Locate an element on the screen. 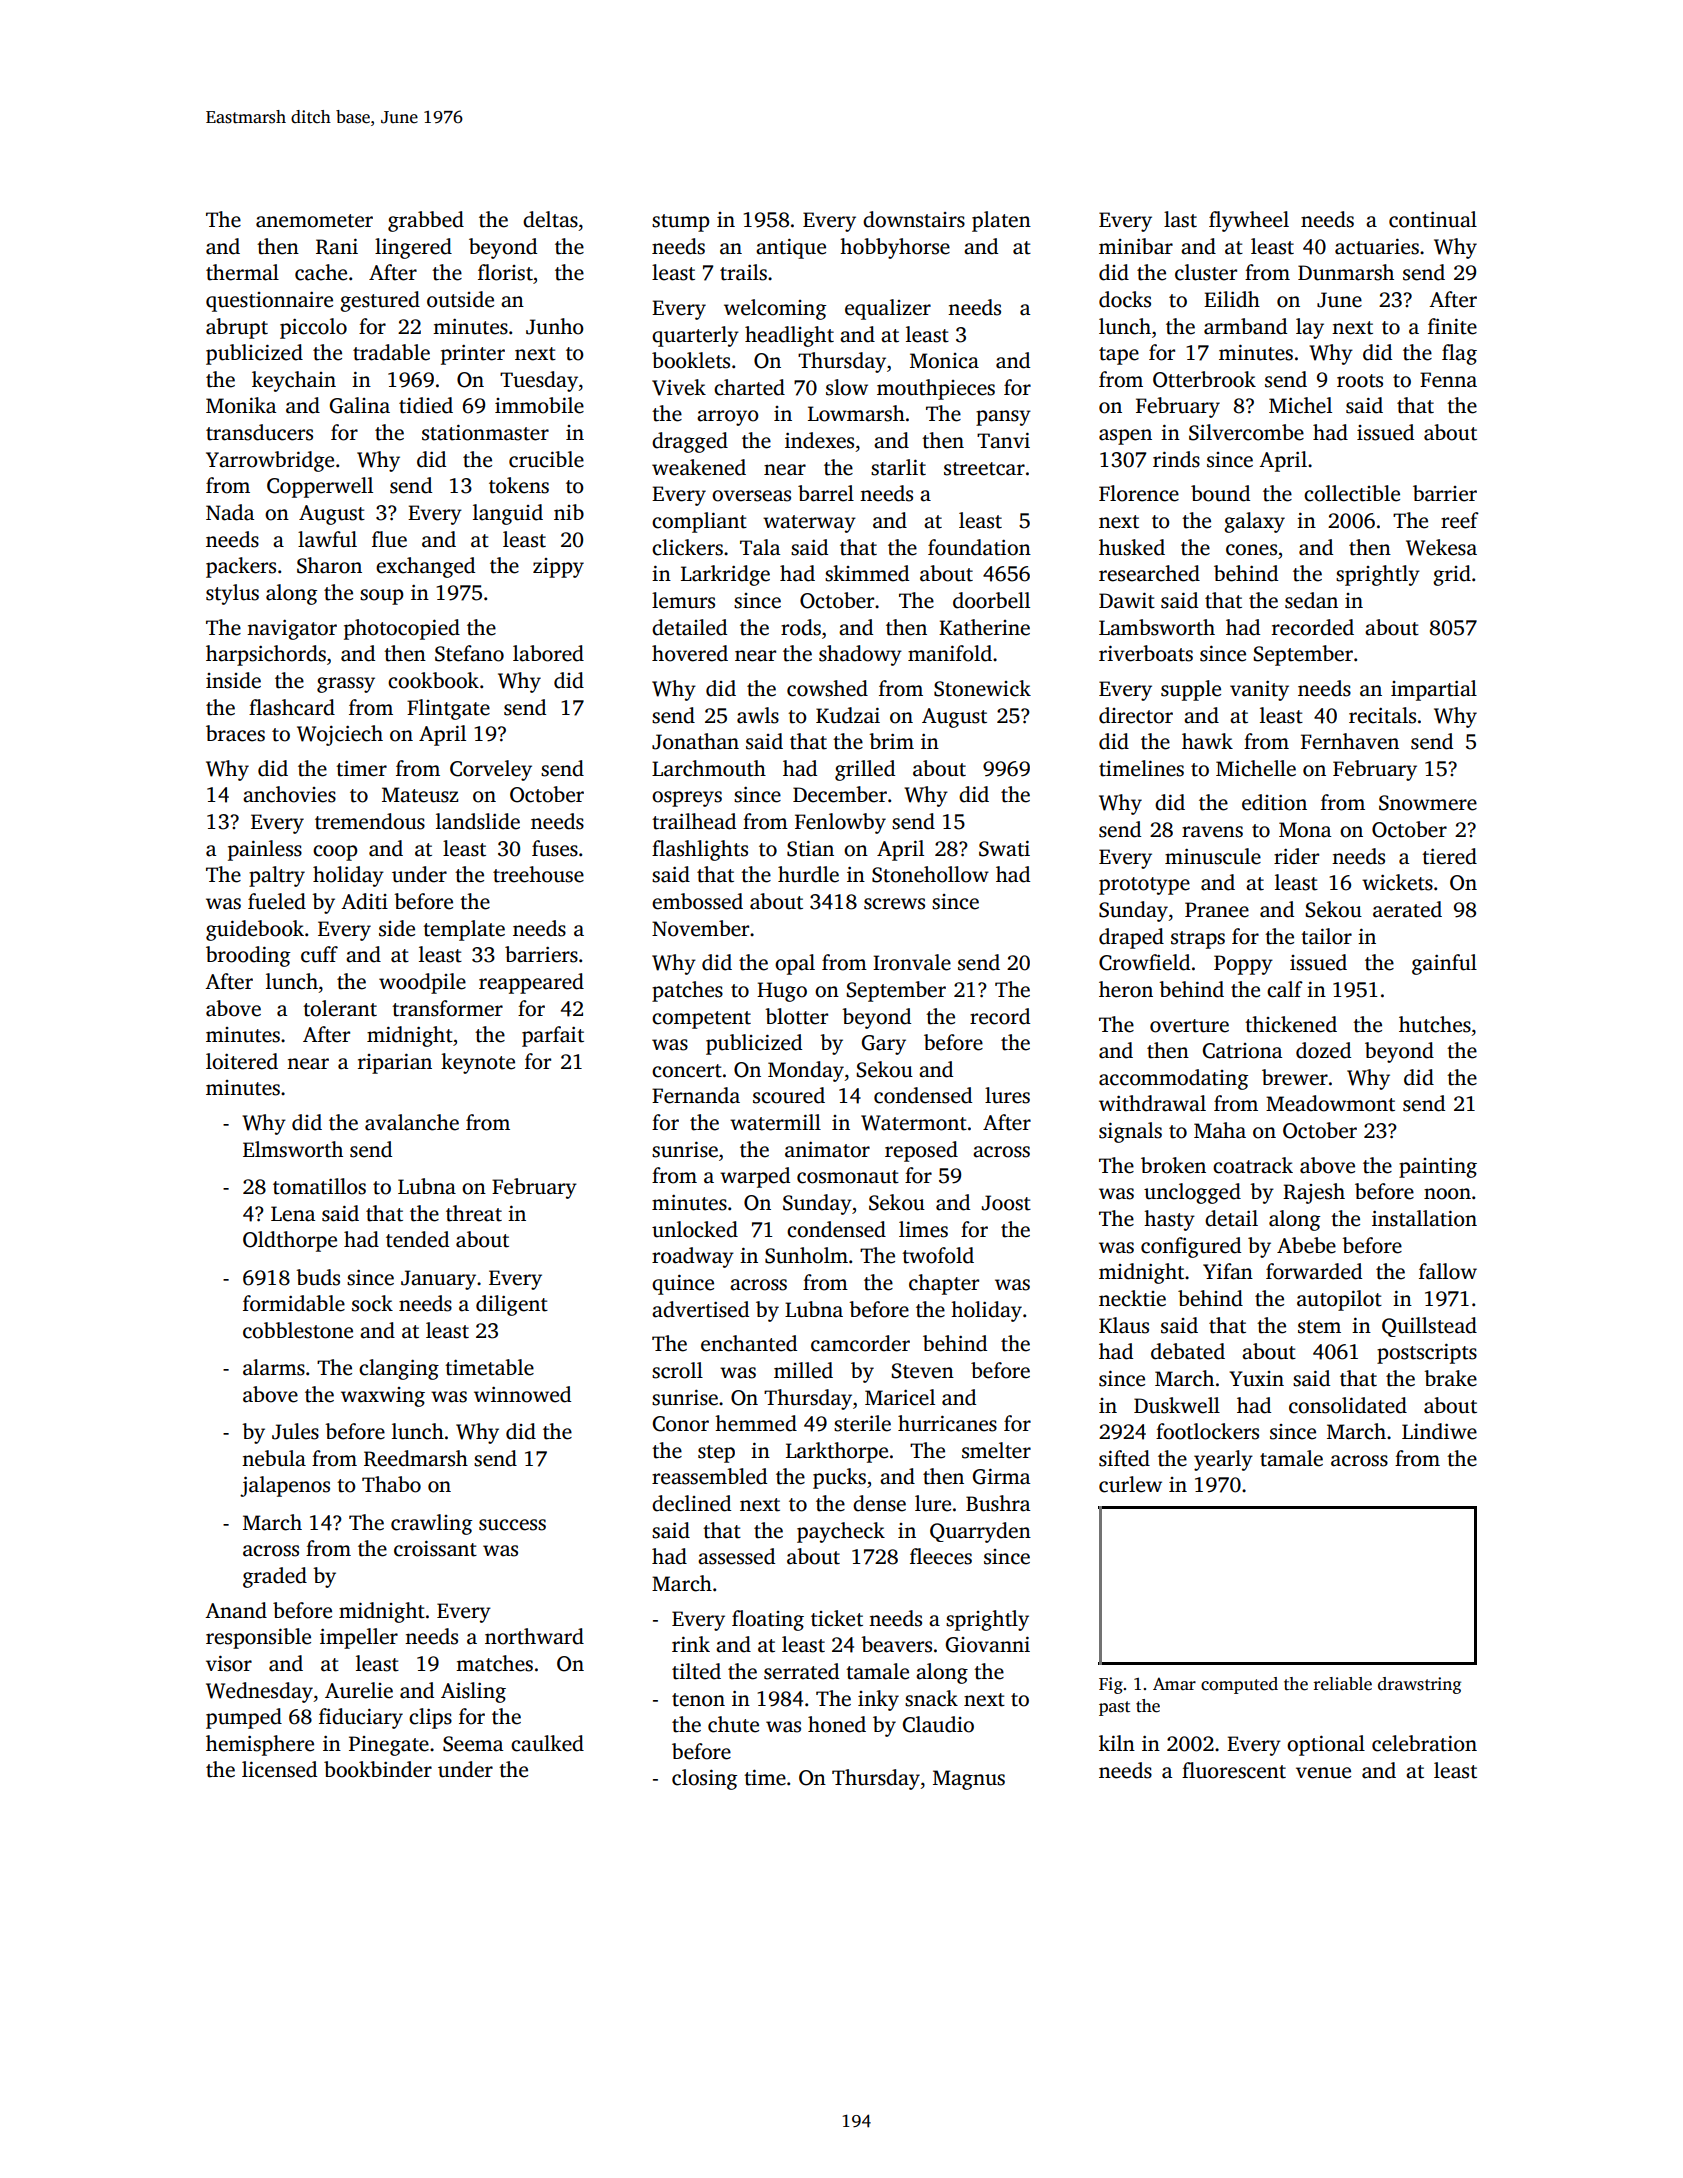 The height and width of the screenshot is (2178, 1683). harpsichords is located at coordinates (266, 655).
